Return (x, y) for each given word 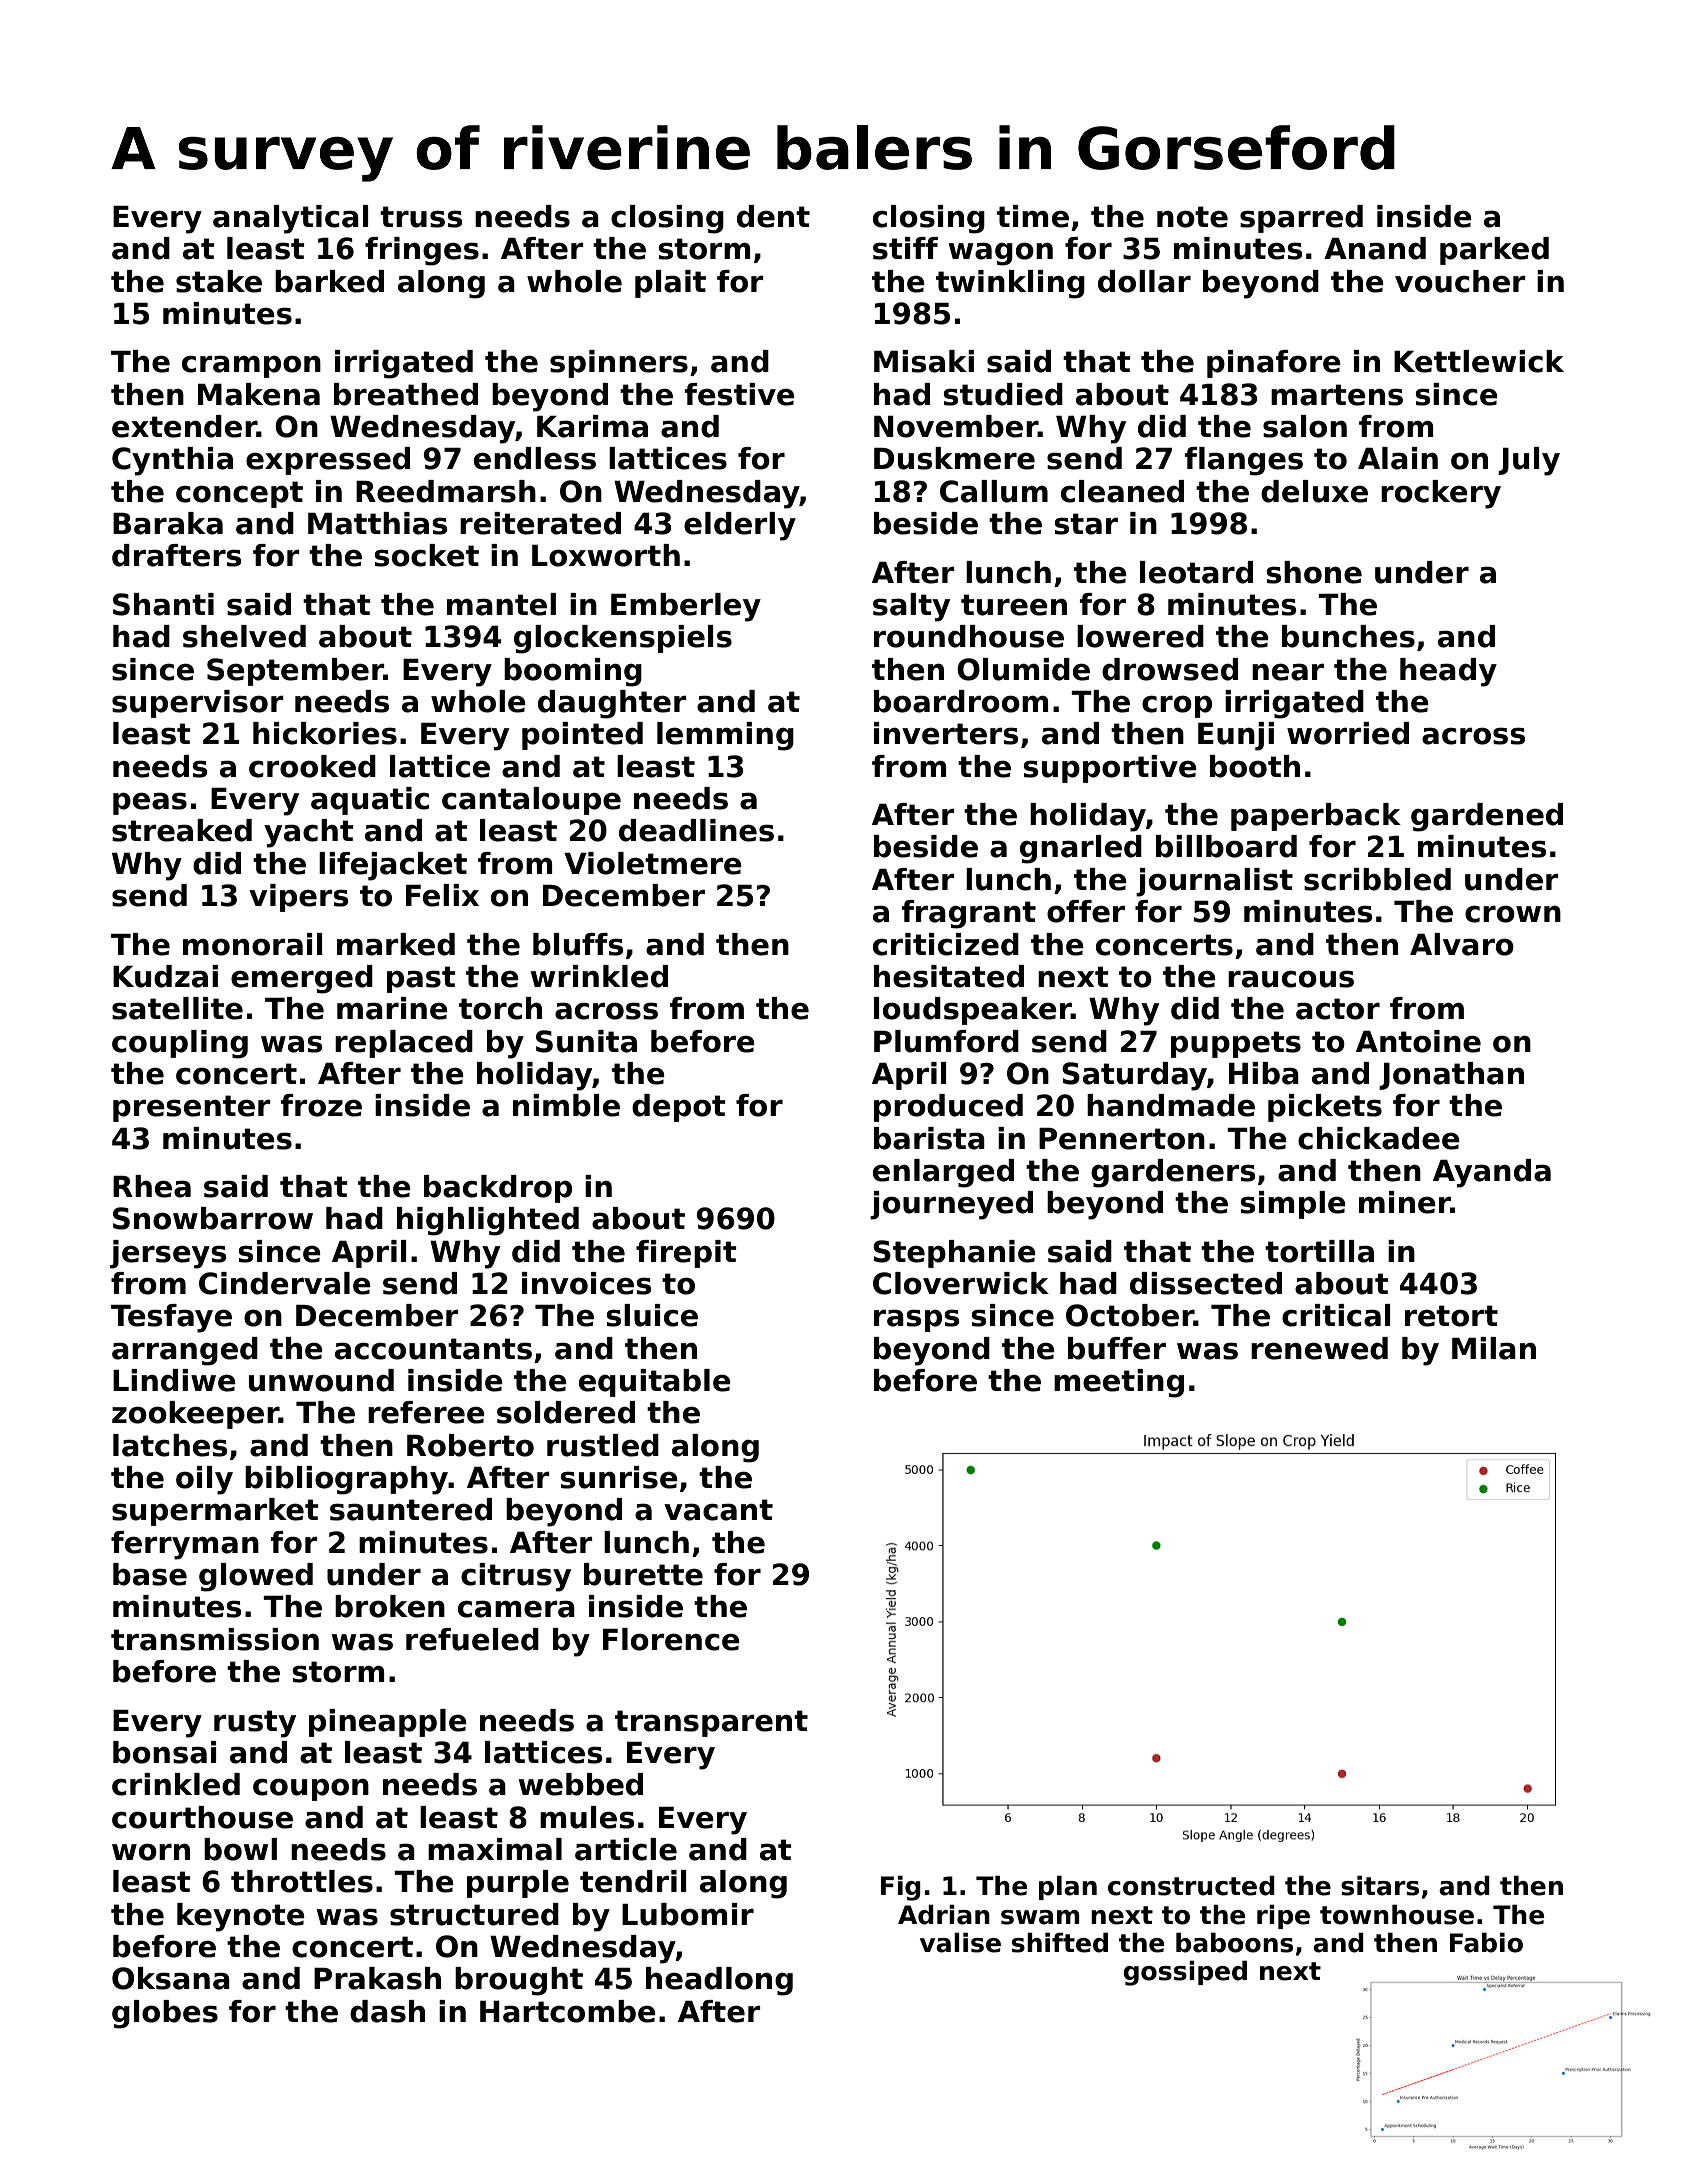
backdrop (498, 1189)
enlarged (943, 1173)
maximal (495, 1849)
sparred (1301, 219)
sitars (1380, 1885)
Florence (671, 1639)
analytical (290, 219)
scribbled (1377, 879)
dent (773, 216)
